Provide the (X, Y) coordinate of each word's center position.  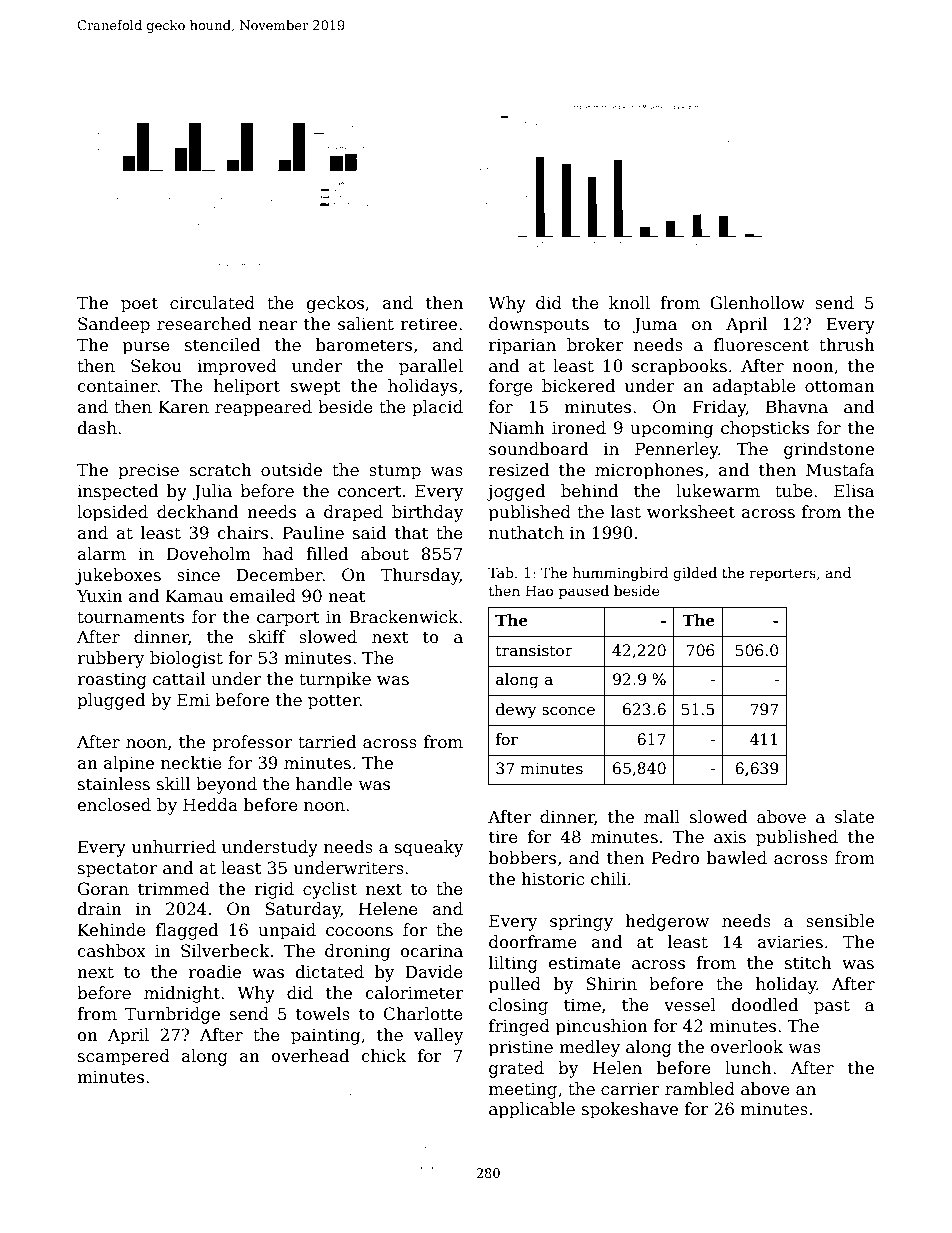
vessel (690, 1005)
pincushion (602, 1027)
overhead (310, 1056)
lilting (513, 964)
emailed (263, 596)
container (118, 386)
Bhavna (797, 407)
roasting (112, 681)
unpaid (287, 931)
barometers (364, 345)
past (832, 1007)
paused (584, 592)
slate (854, 817)
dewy (516, 711)
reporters (782, 574)
